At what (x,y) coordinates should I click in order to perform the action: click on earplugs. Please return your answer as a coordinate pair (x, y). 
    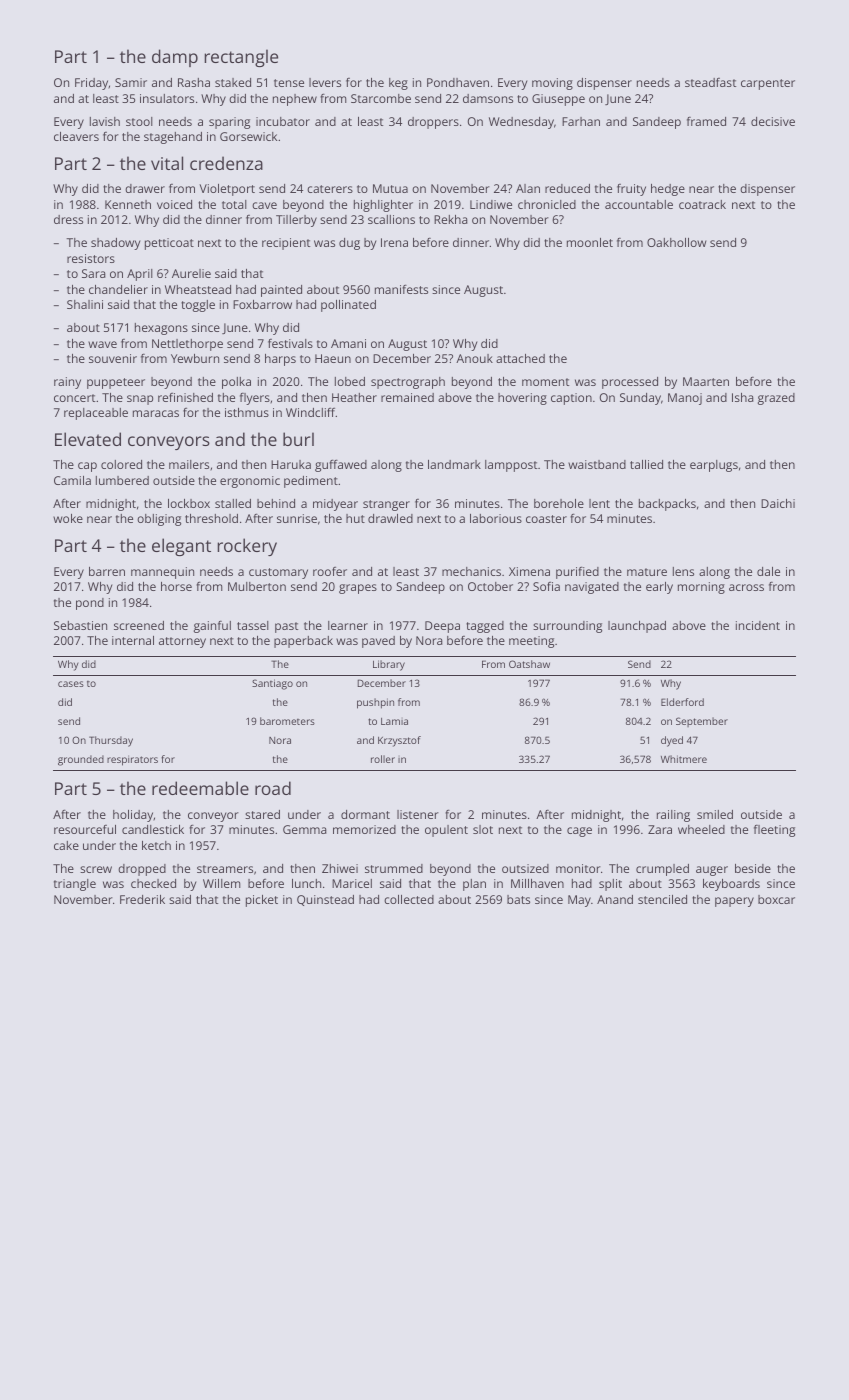
    Looking at the image, I should click on (714, 466).
